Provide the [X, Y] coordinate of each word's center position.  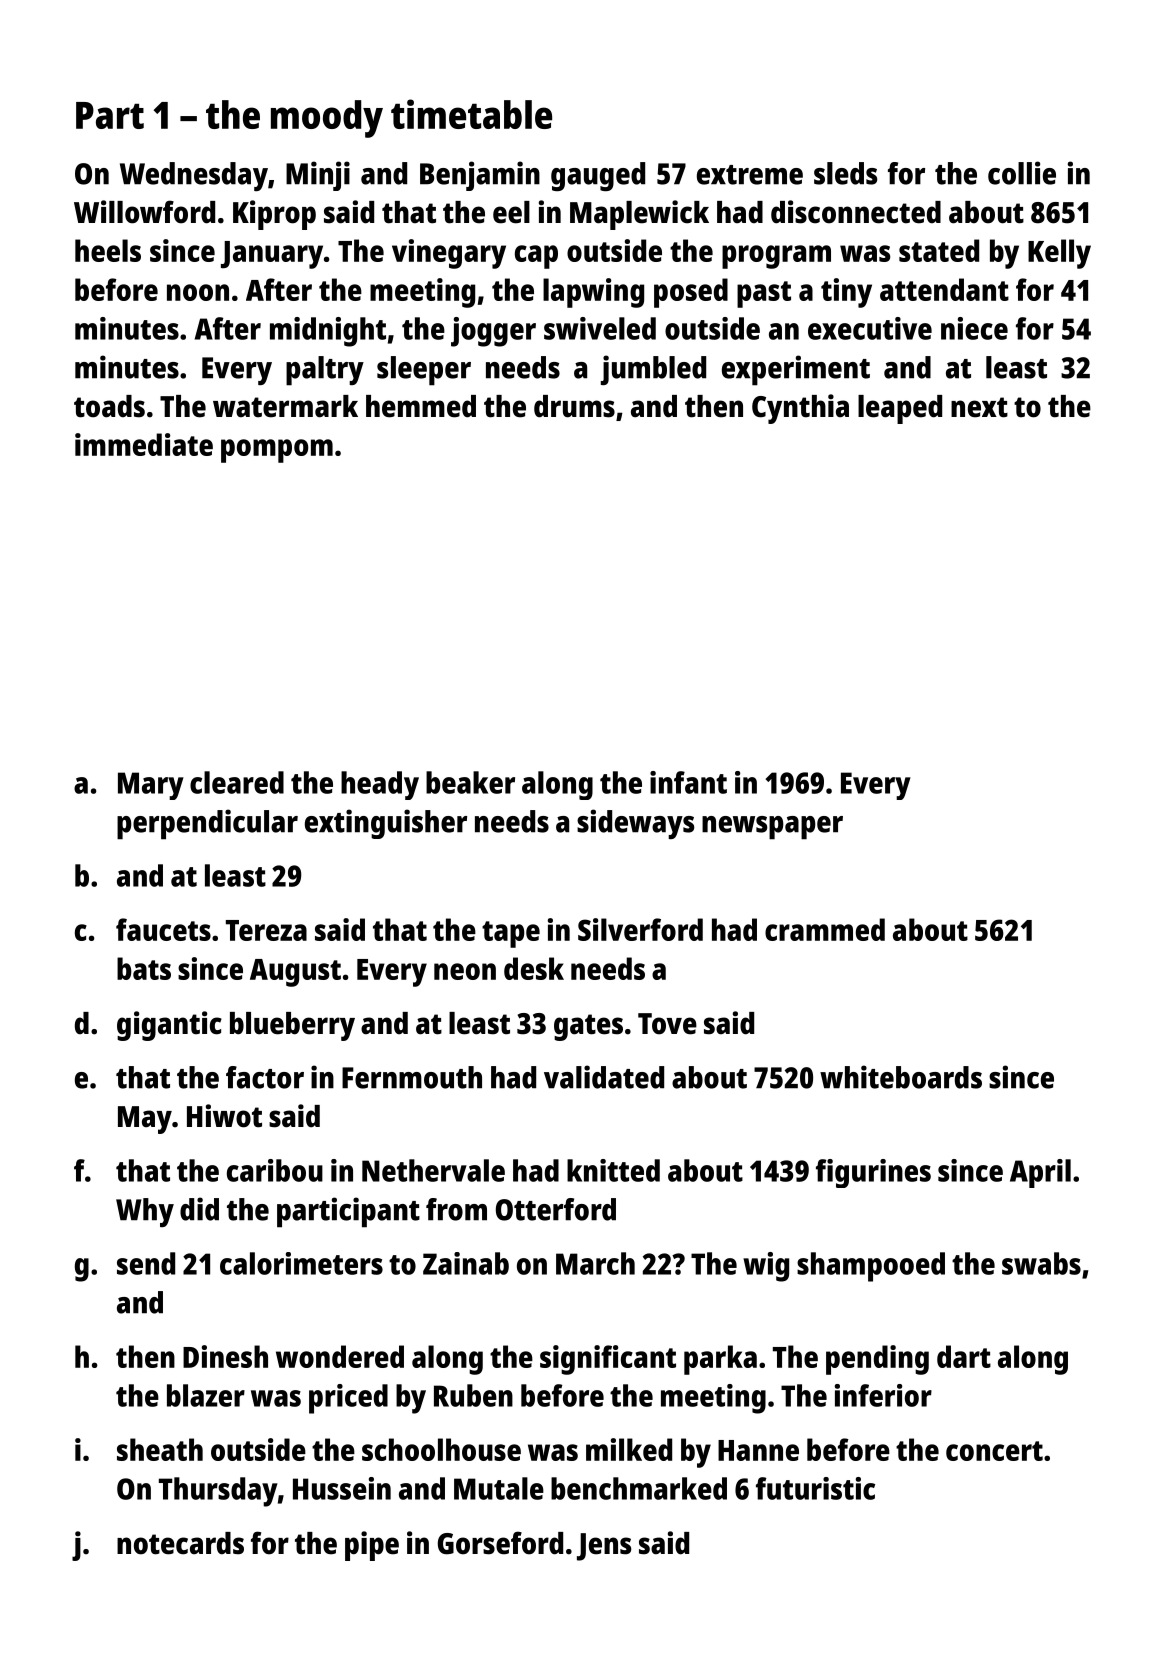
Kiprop [274, 215]
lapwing [593, 293]
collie [1022, 173]
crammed [825, 929]
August [295, 973]
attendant [944, 289]
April [1040, 1173]
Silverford [640, 929]
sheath [160, 1449]
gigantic [169, 1026]
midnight [328, 332]
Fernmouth [412, 1077]
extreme [750, 175]
